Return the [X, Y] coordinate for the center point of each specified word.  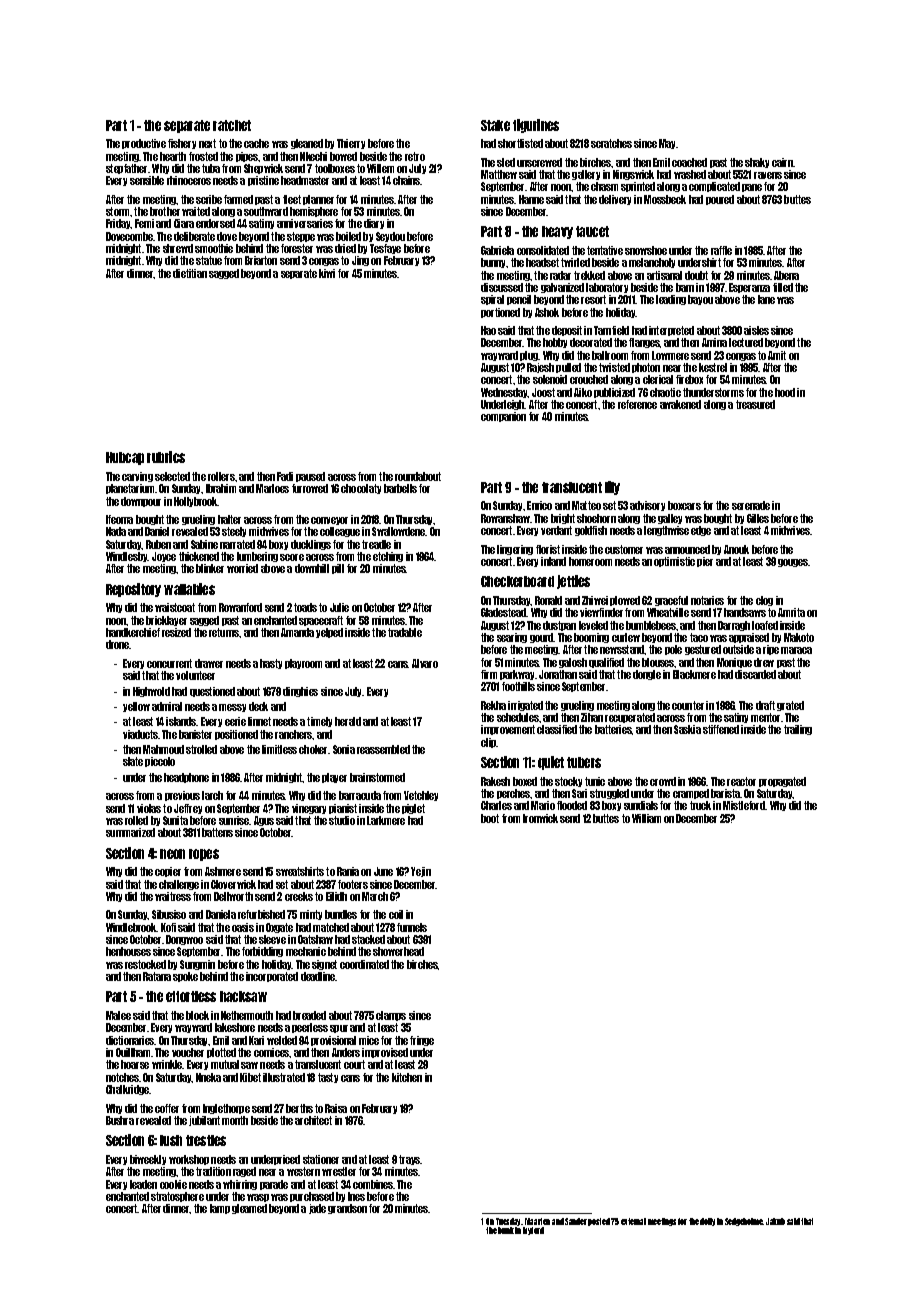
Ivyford [533, 1231]
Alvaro [425, 663]
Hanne [531, 199]
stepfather [126, 169]
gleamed [249, 1209]
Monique [734, 663]
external [633, 1221]
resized [176, 632]
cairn [782, 162]
